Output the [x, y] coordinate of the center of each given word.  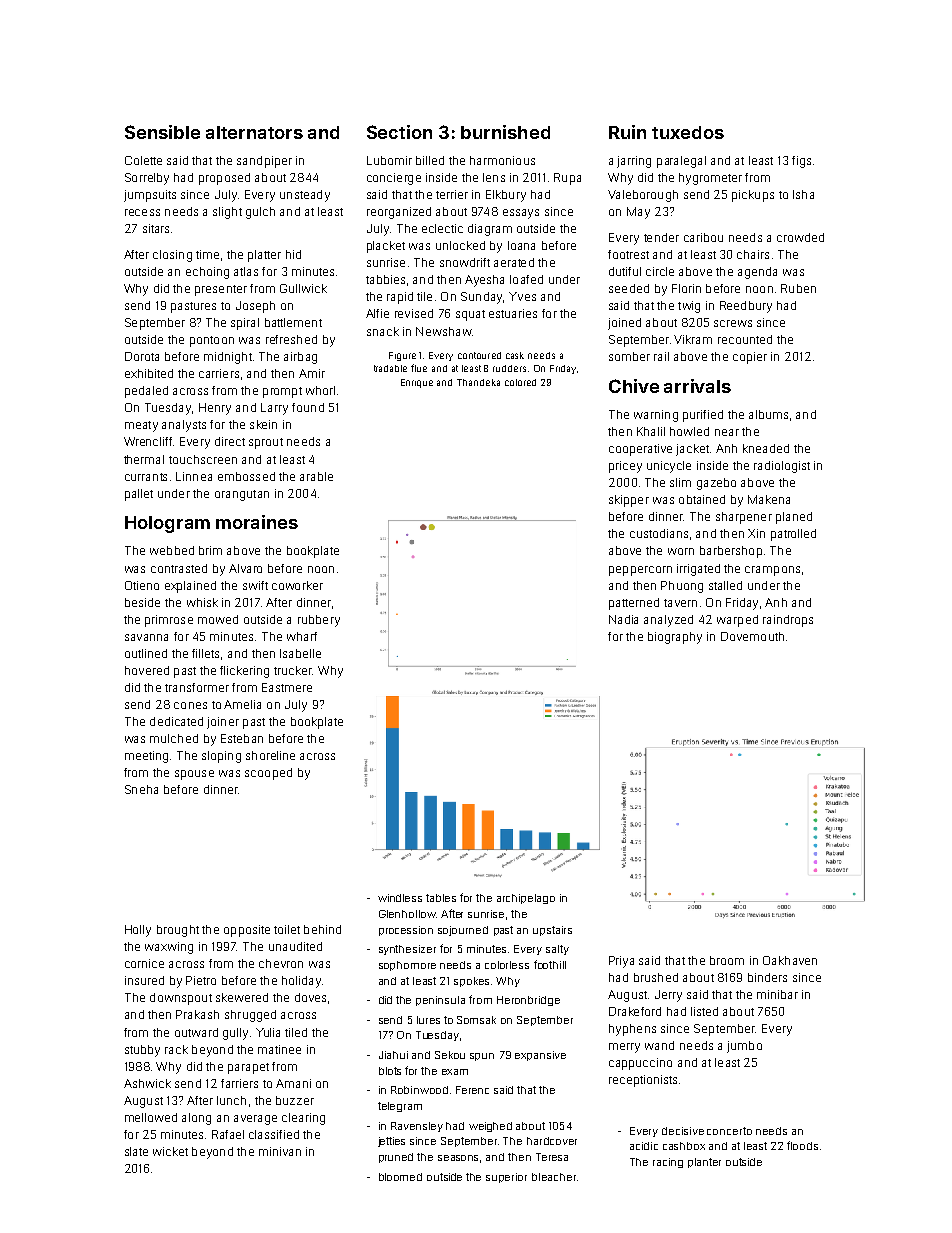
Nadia [623, 619]
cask [515, 355]
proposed [224, 179]
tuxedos [688, 132]
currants [146, 477]
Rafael [228, 1134]
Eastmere [287, 687]
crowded [800, 237]
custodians [659, 533]
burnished [505, 132]
